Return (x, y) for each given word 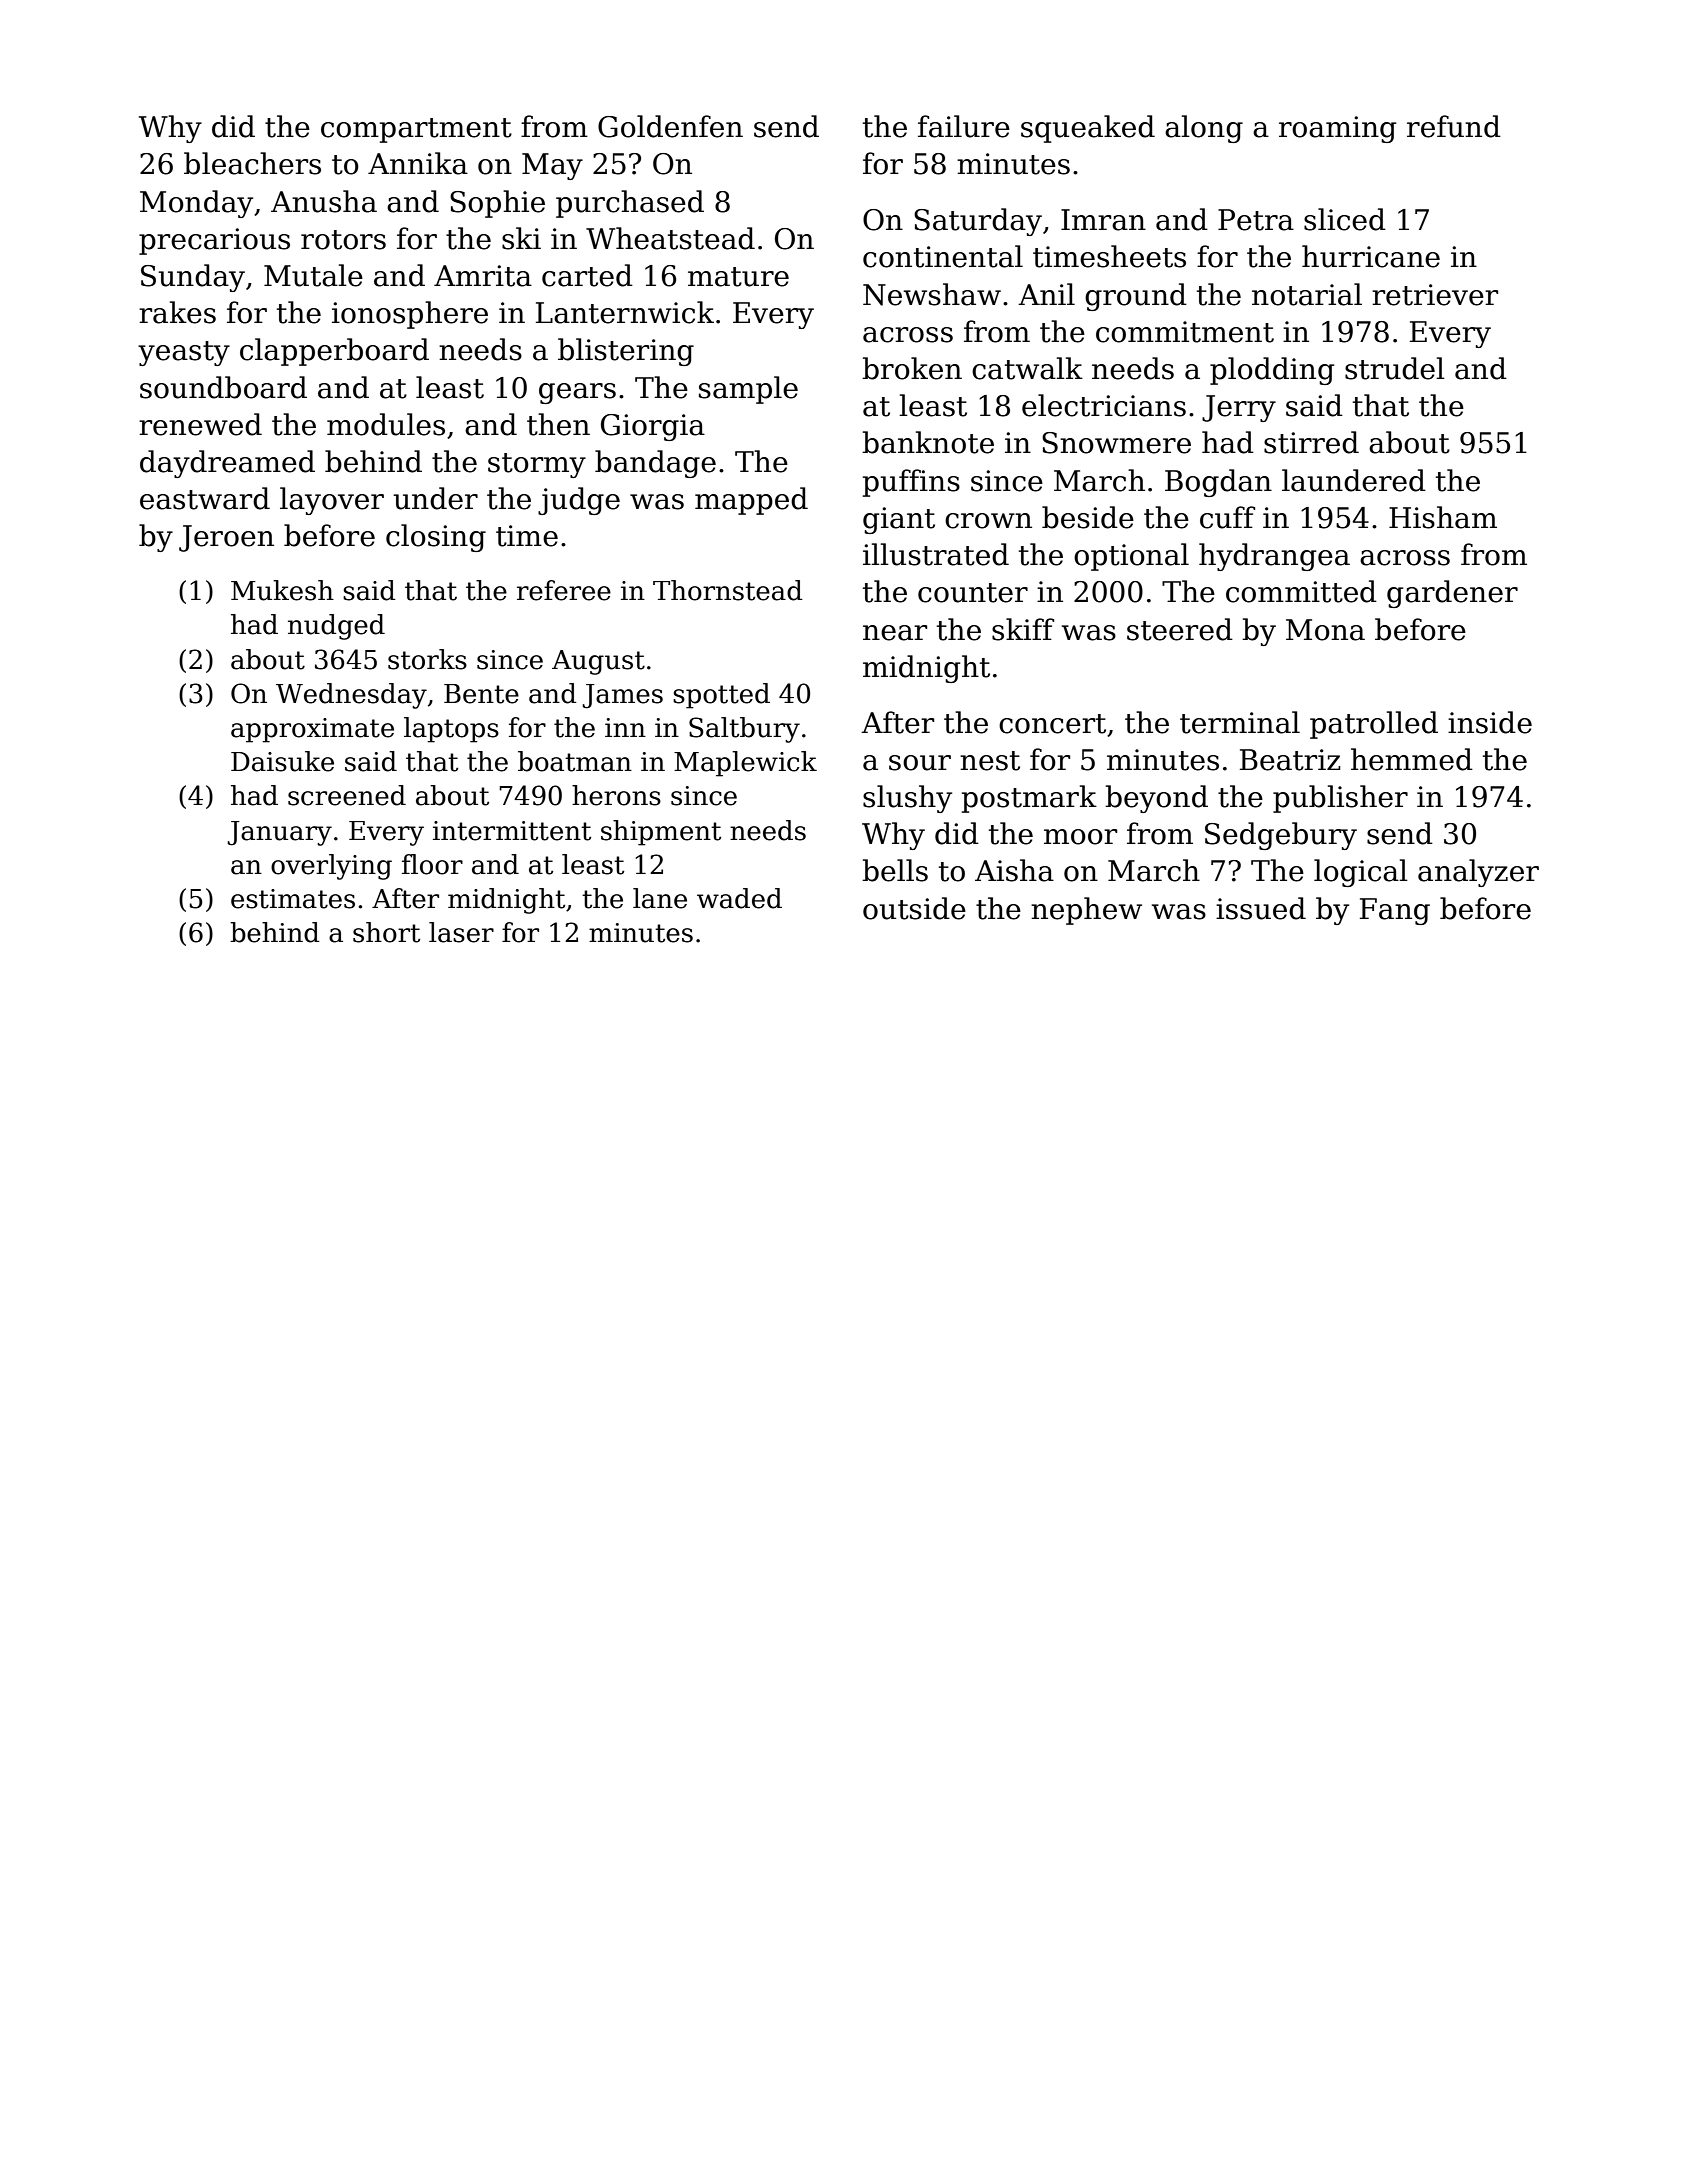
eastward (205, 498)
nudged (336, 627)
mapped (751, 501)
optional (1131, 557)
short (386, 932)
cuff (1227, 517)
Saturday (978, 222)
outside (914, 908)
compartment (416, 130)
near (895, 633)
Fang (1395, 911)
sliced (1345, 219)
